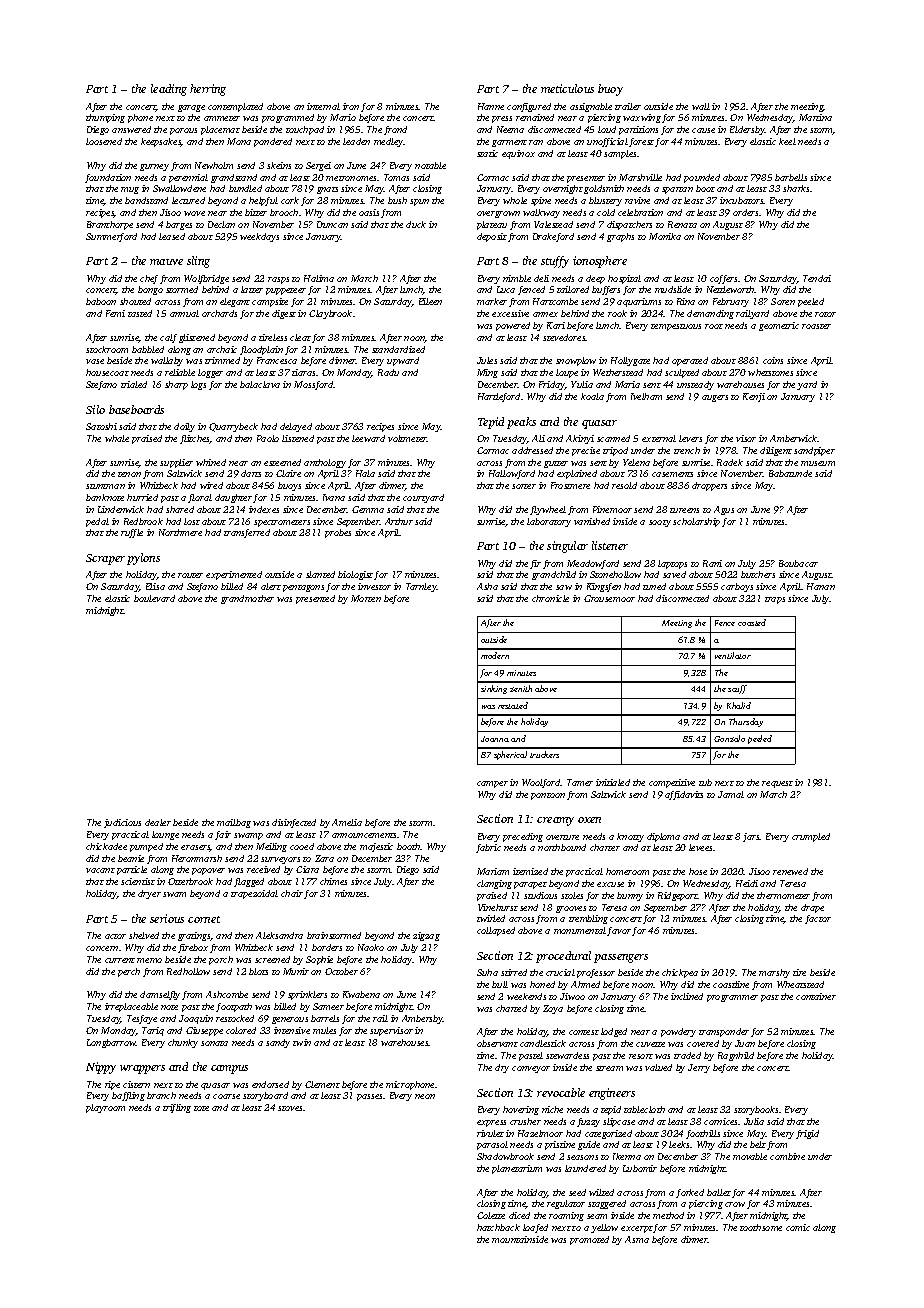  What do you see at coordinates (140, 313) in the document?
I see `tasted` at bounding box center [140, 313].
